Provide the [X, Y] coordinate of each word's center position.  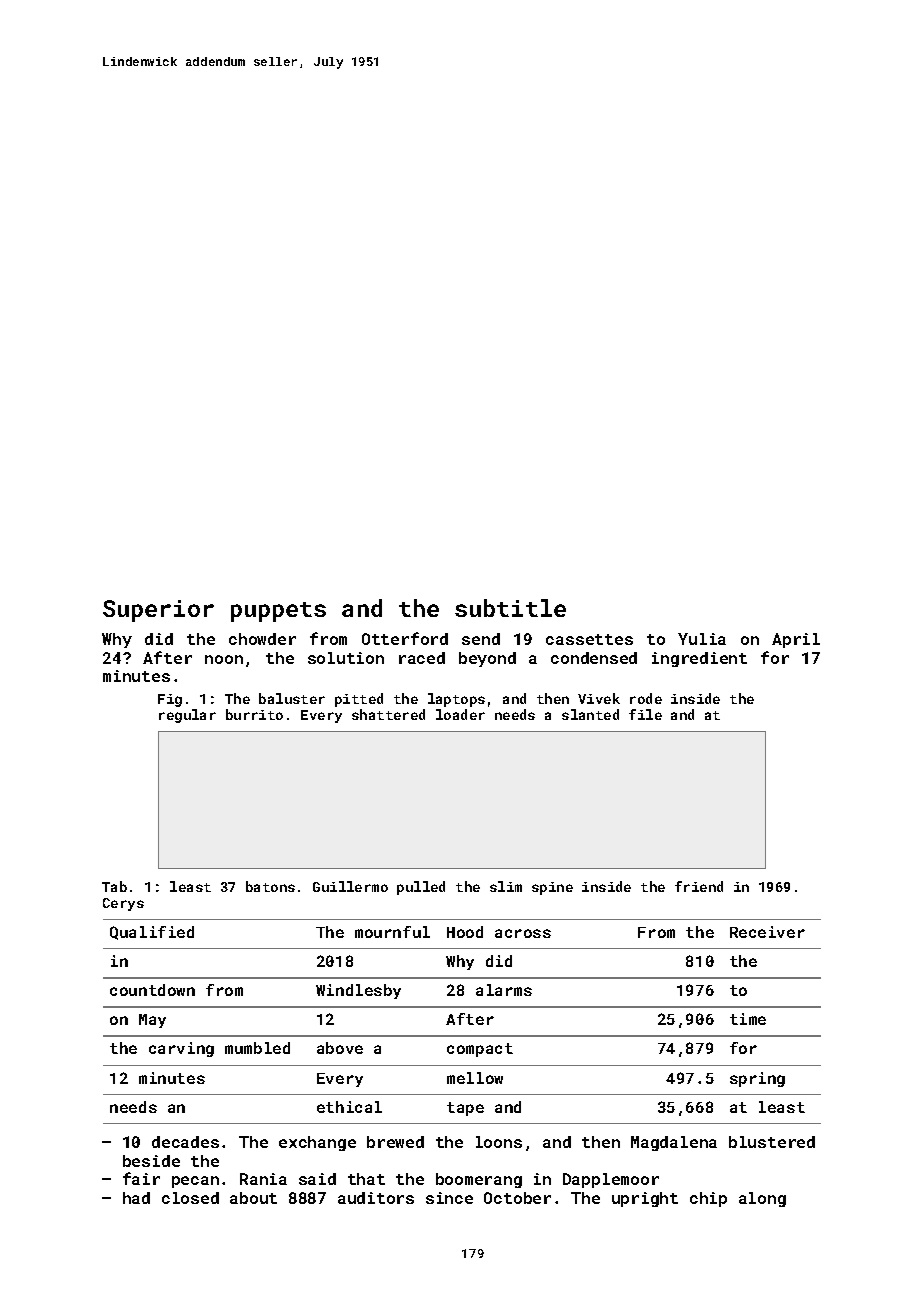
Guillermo [350, 886]
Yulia [702, 639]
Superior [158, 611]
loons [499, 1142]
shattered [388, 714]
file [645, 714]
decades [185, 1142]
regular [187, 716]
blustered [772, 1142]
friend [699, 886]
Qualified [152, 933]
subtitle [510, 608]
